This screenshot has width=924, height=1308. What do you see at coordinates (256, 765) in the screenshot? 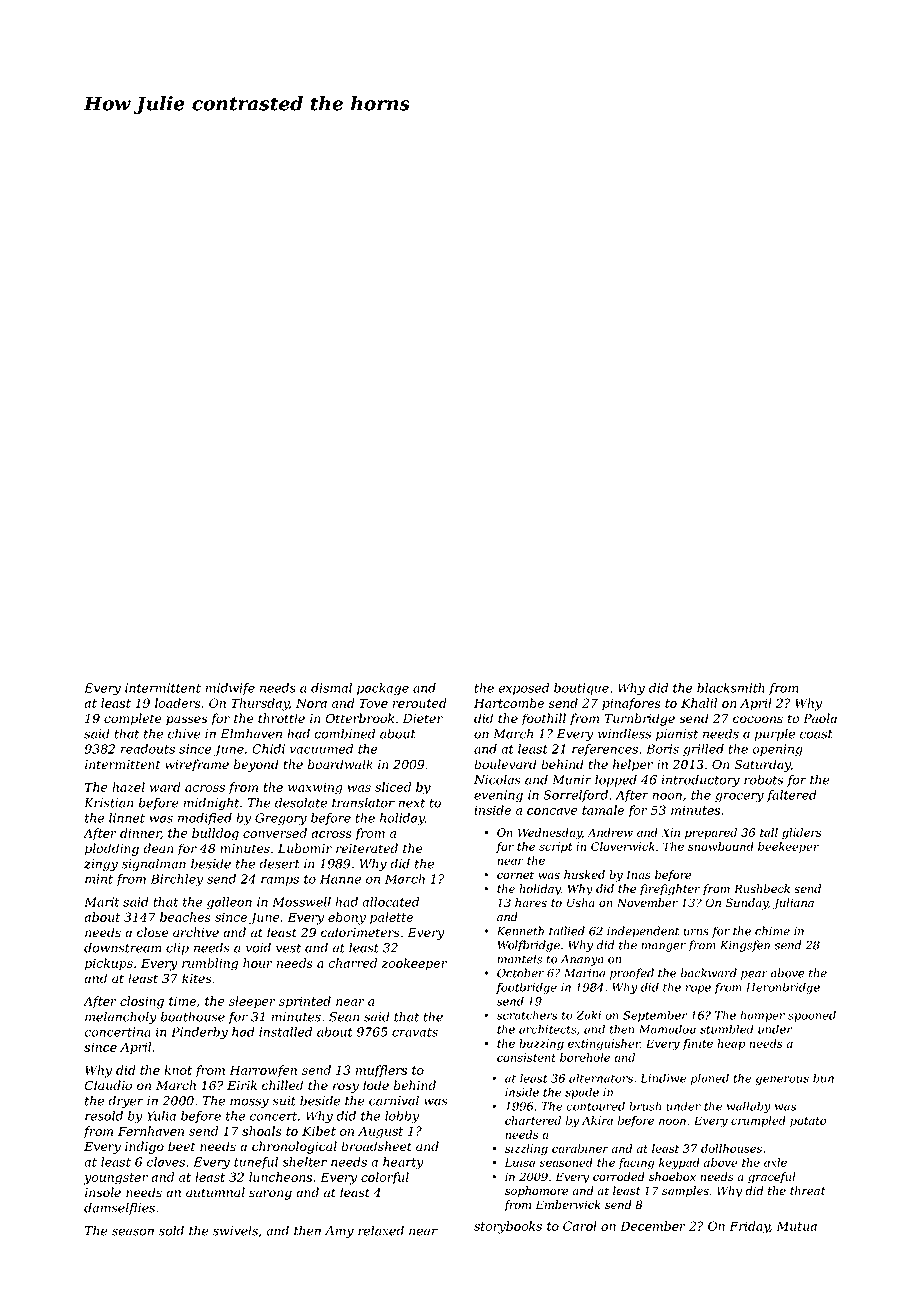
I see `beyond` at bounding box center [256, 765].
